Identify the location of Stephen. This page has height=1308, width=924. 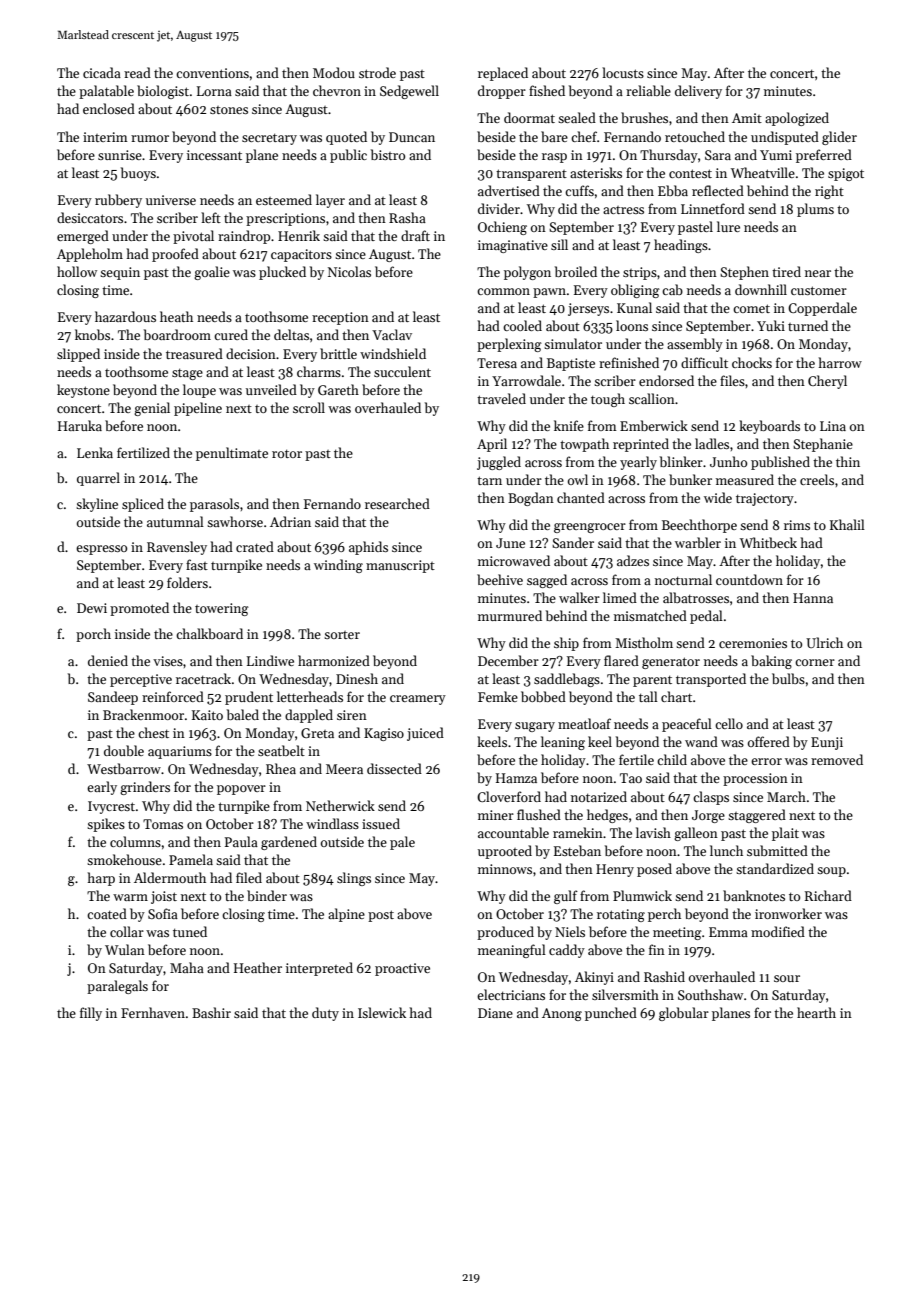
(744, 273).
